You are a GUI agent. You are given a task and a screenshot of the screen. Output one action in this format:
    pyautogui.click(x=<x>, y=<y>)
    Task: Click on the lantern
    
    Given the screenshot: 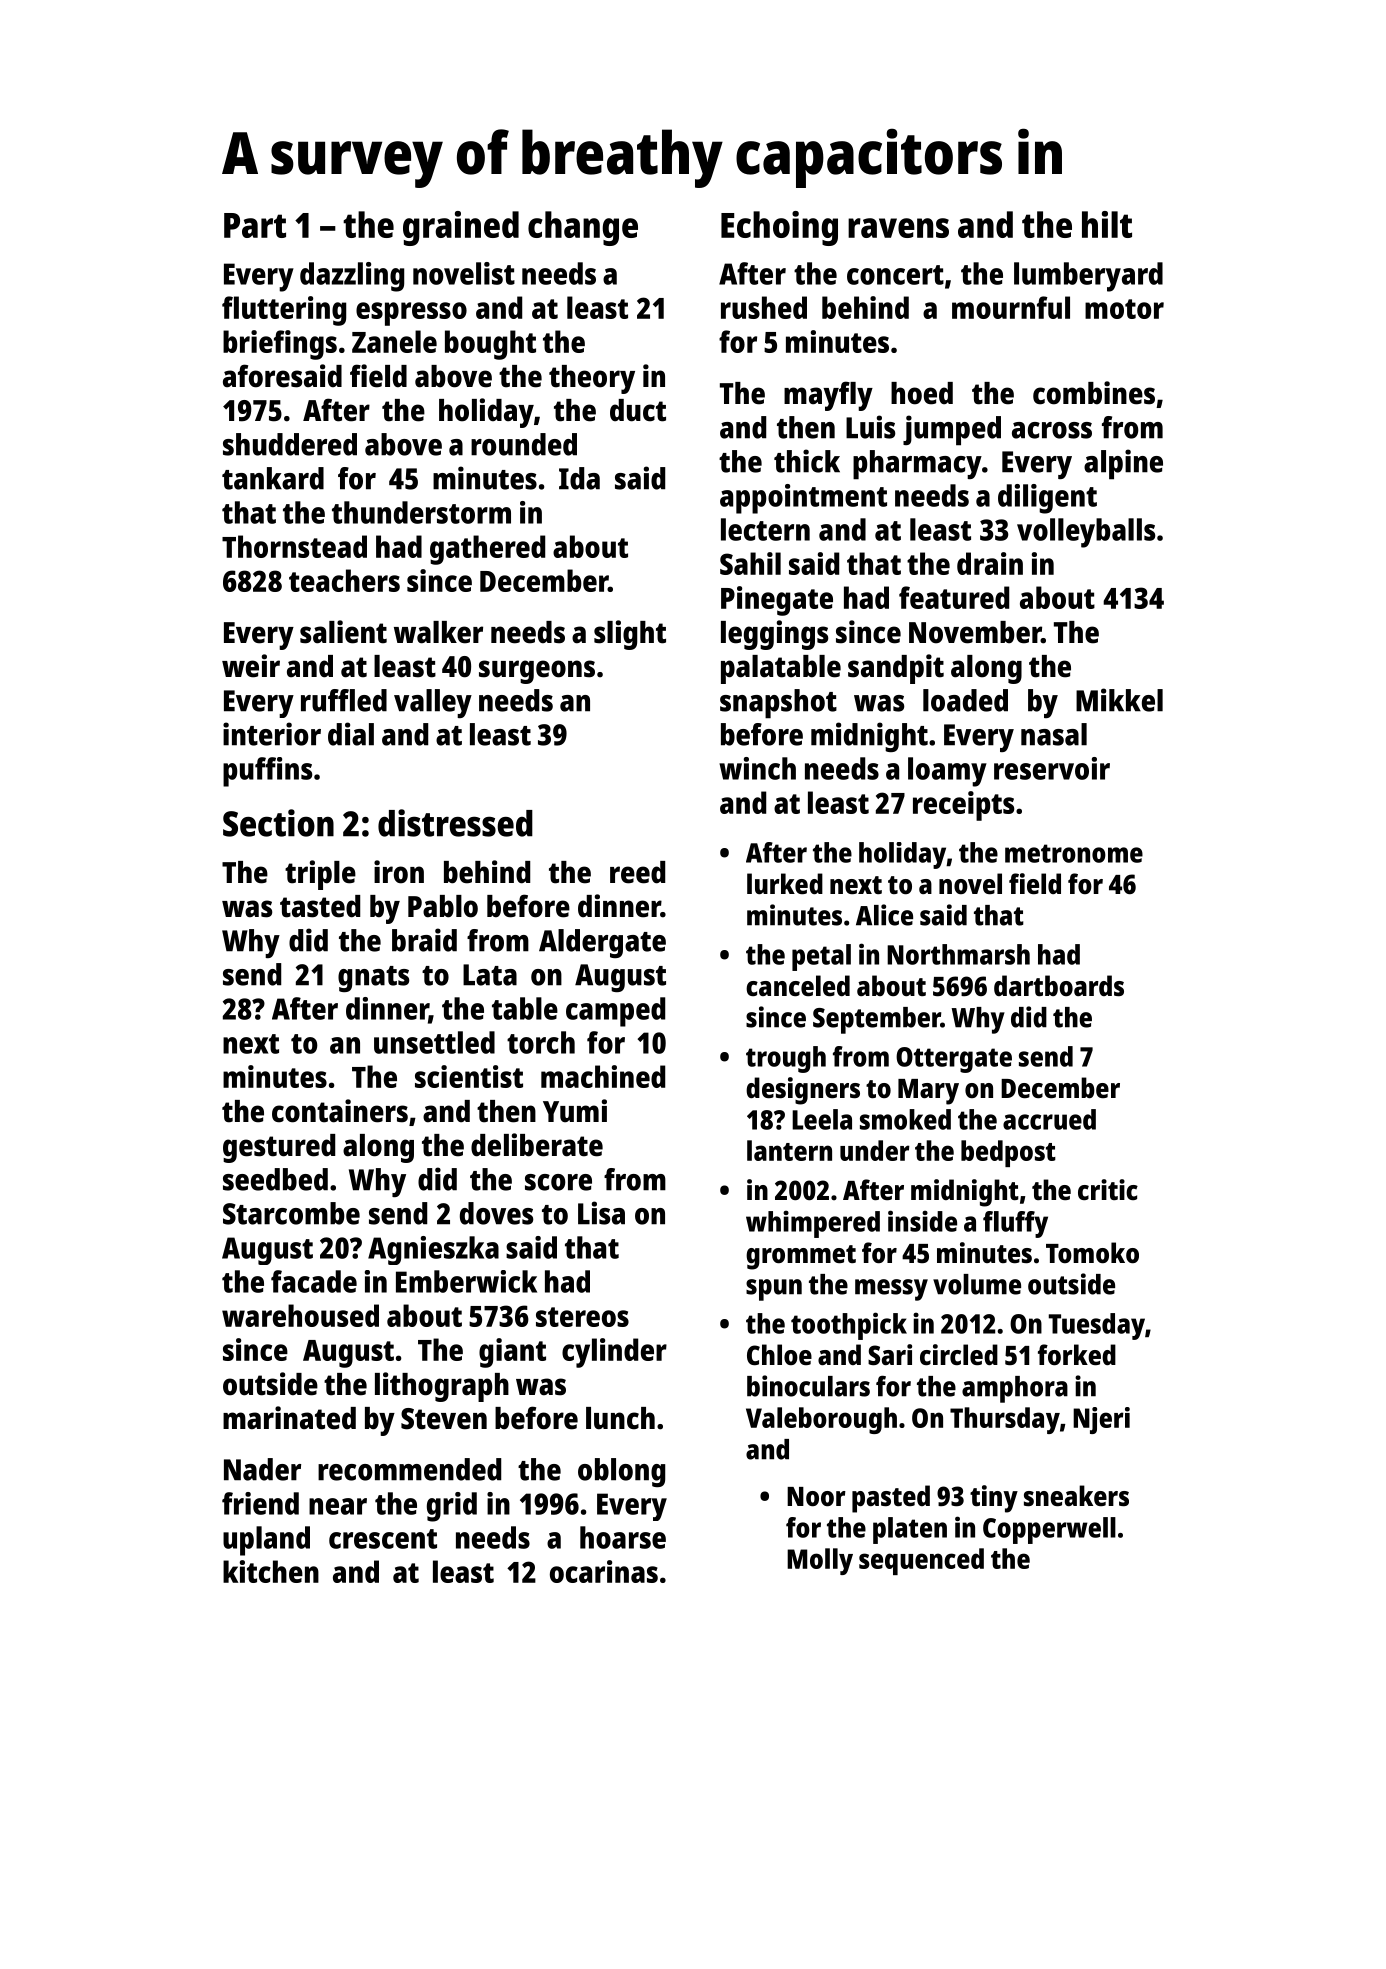 What is the action you would take?
    pyautogui.click(x=789, y=1150)
